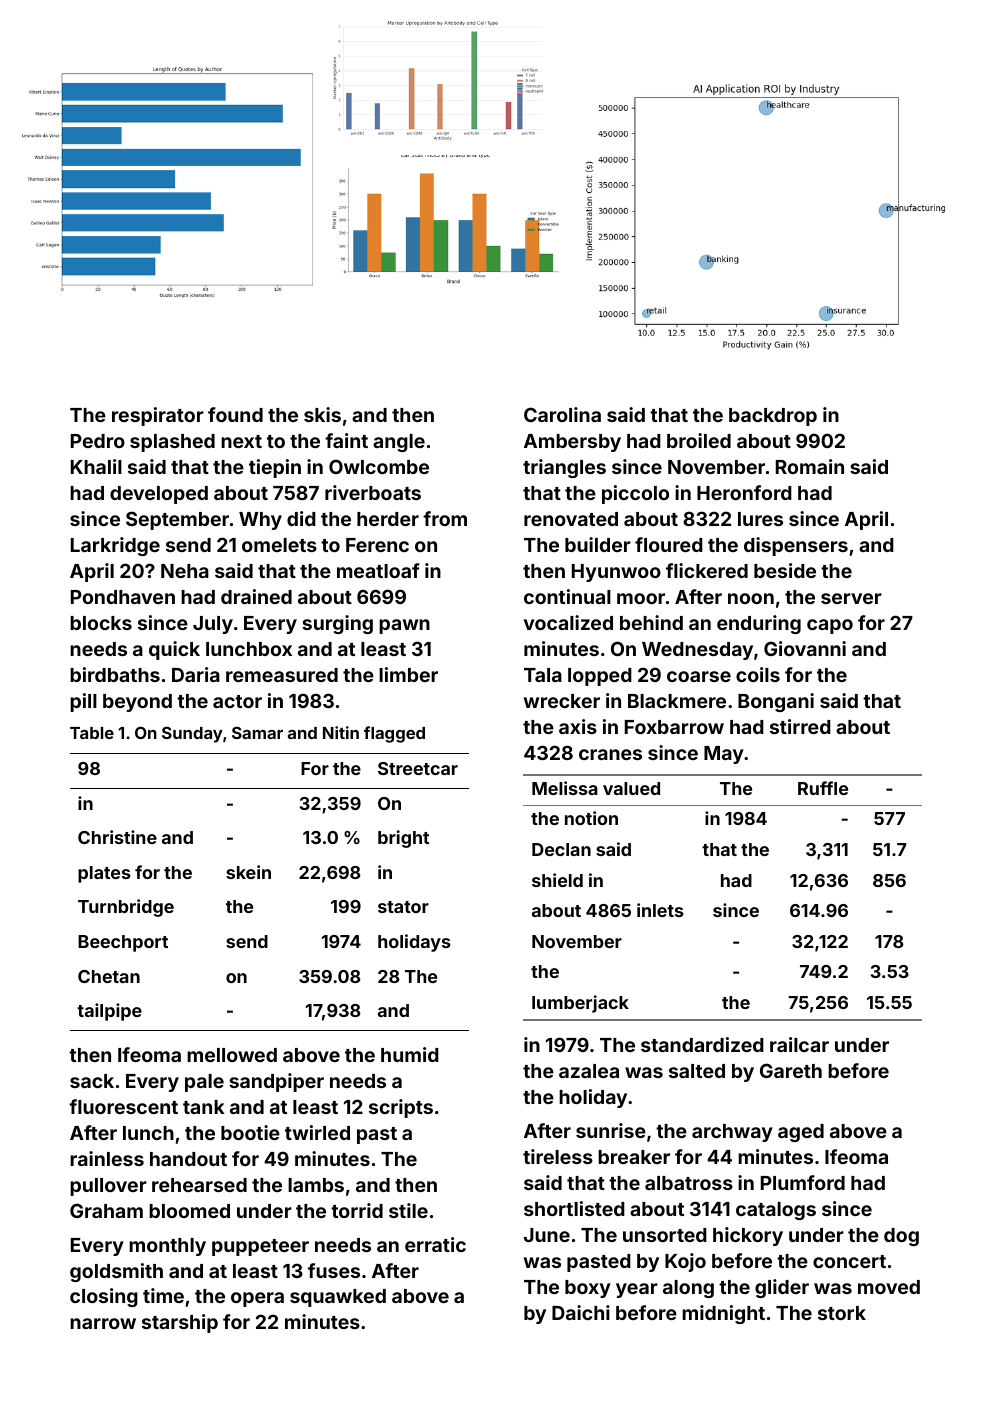  I want to click on splashed, so click(172, 443).
